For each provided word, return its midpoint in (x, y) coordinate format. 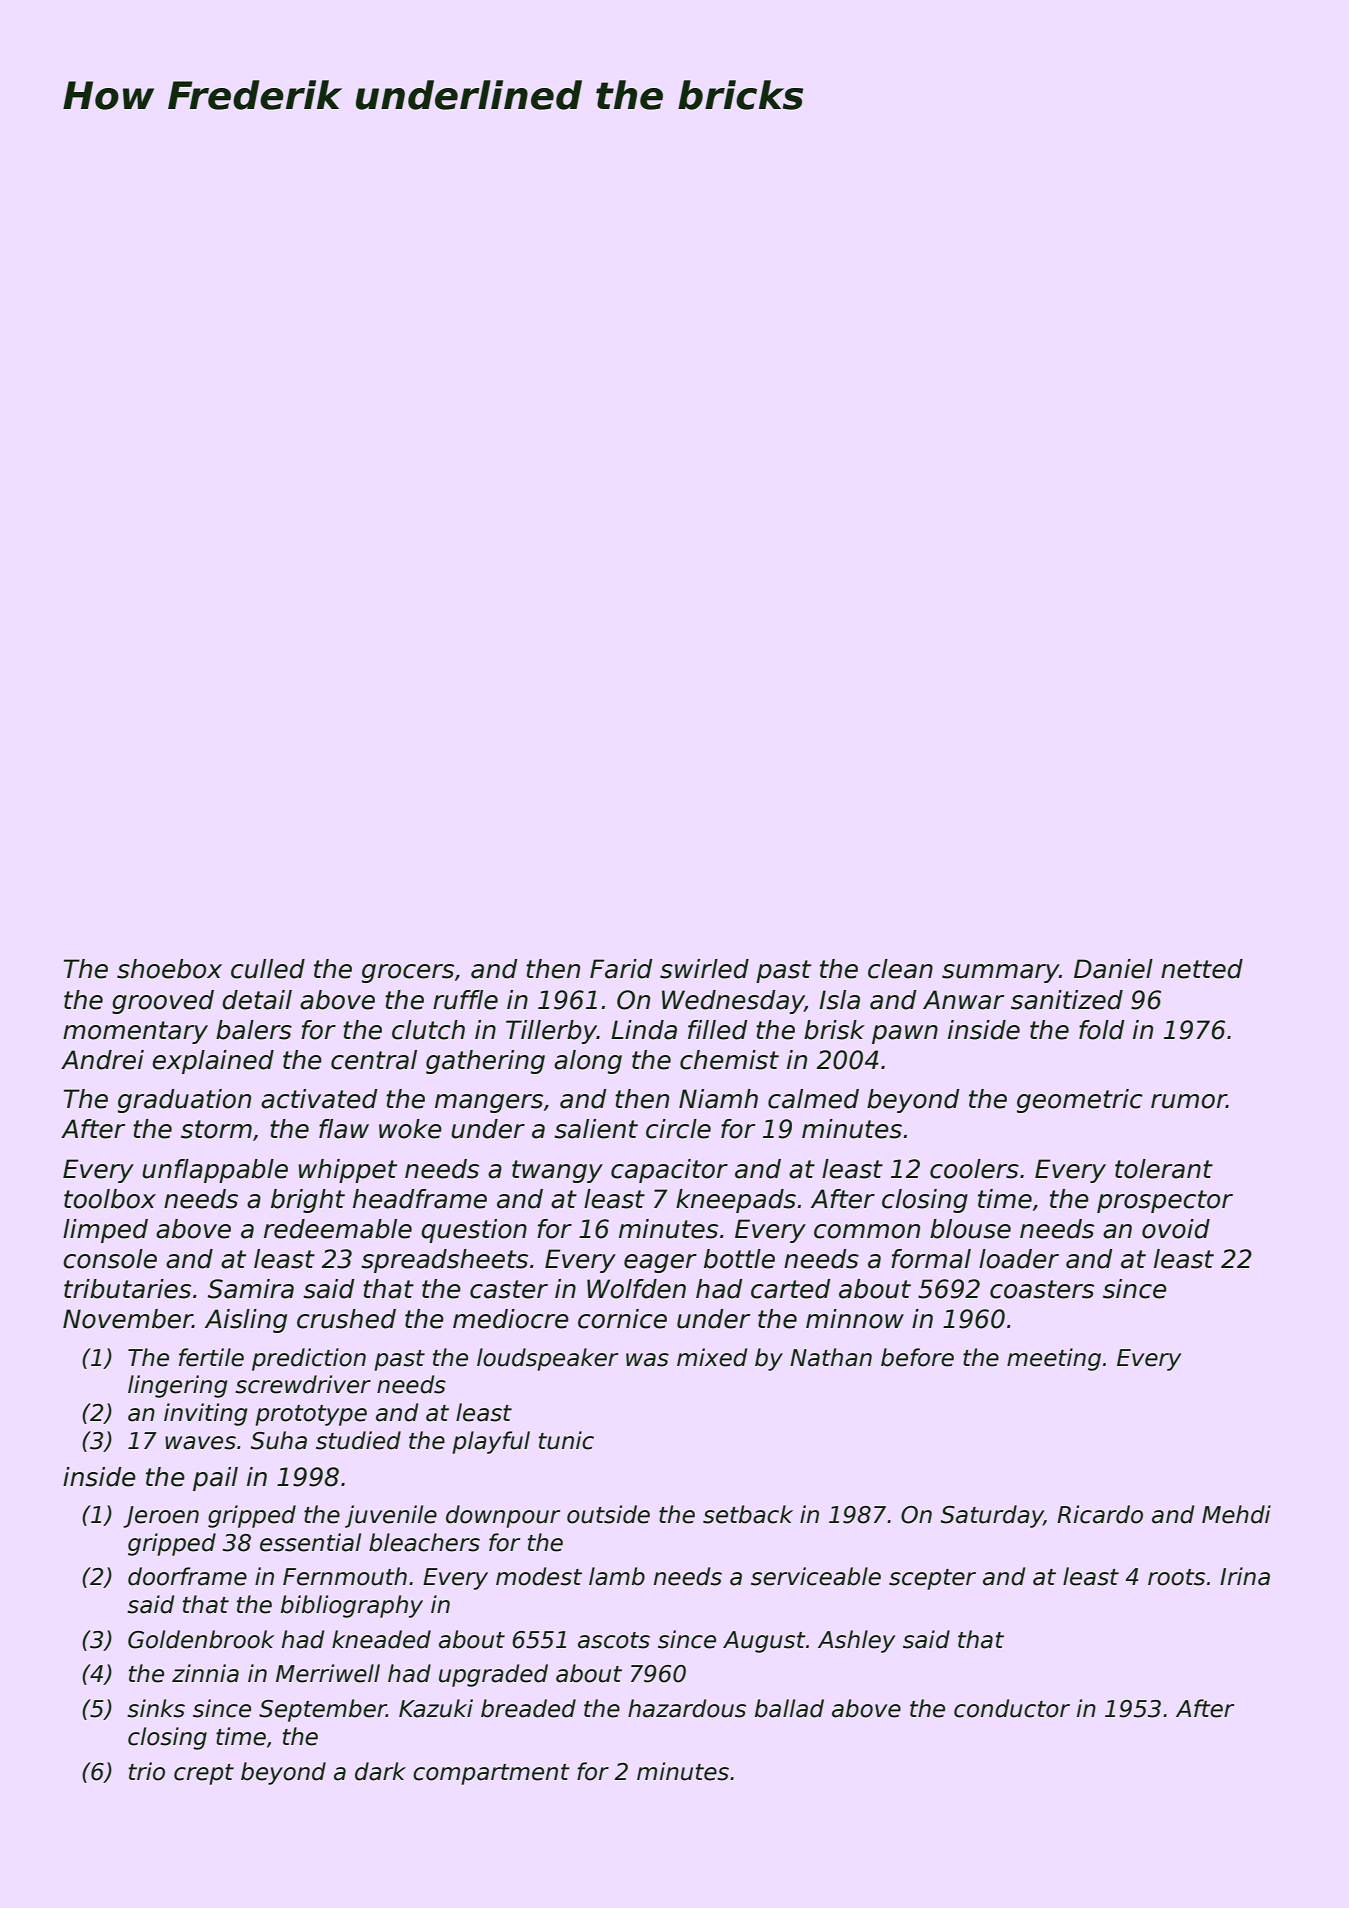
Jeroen (161, 1517)
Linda (644, 1030)
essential (310, 1542)
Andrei (102, 1060)
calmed (813, 1099)
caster (509, 1289)
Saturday (992, 1516)
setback (748, 1514)
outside (608, 1514)
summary (1000, 973)
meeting (1054, 1359)
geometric (1080, 1101)
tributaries (127, 1289)
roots (1176, 1577)
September (322, 1710)
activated (319, 1099)
